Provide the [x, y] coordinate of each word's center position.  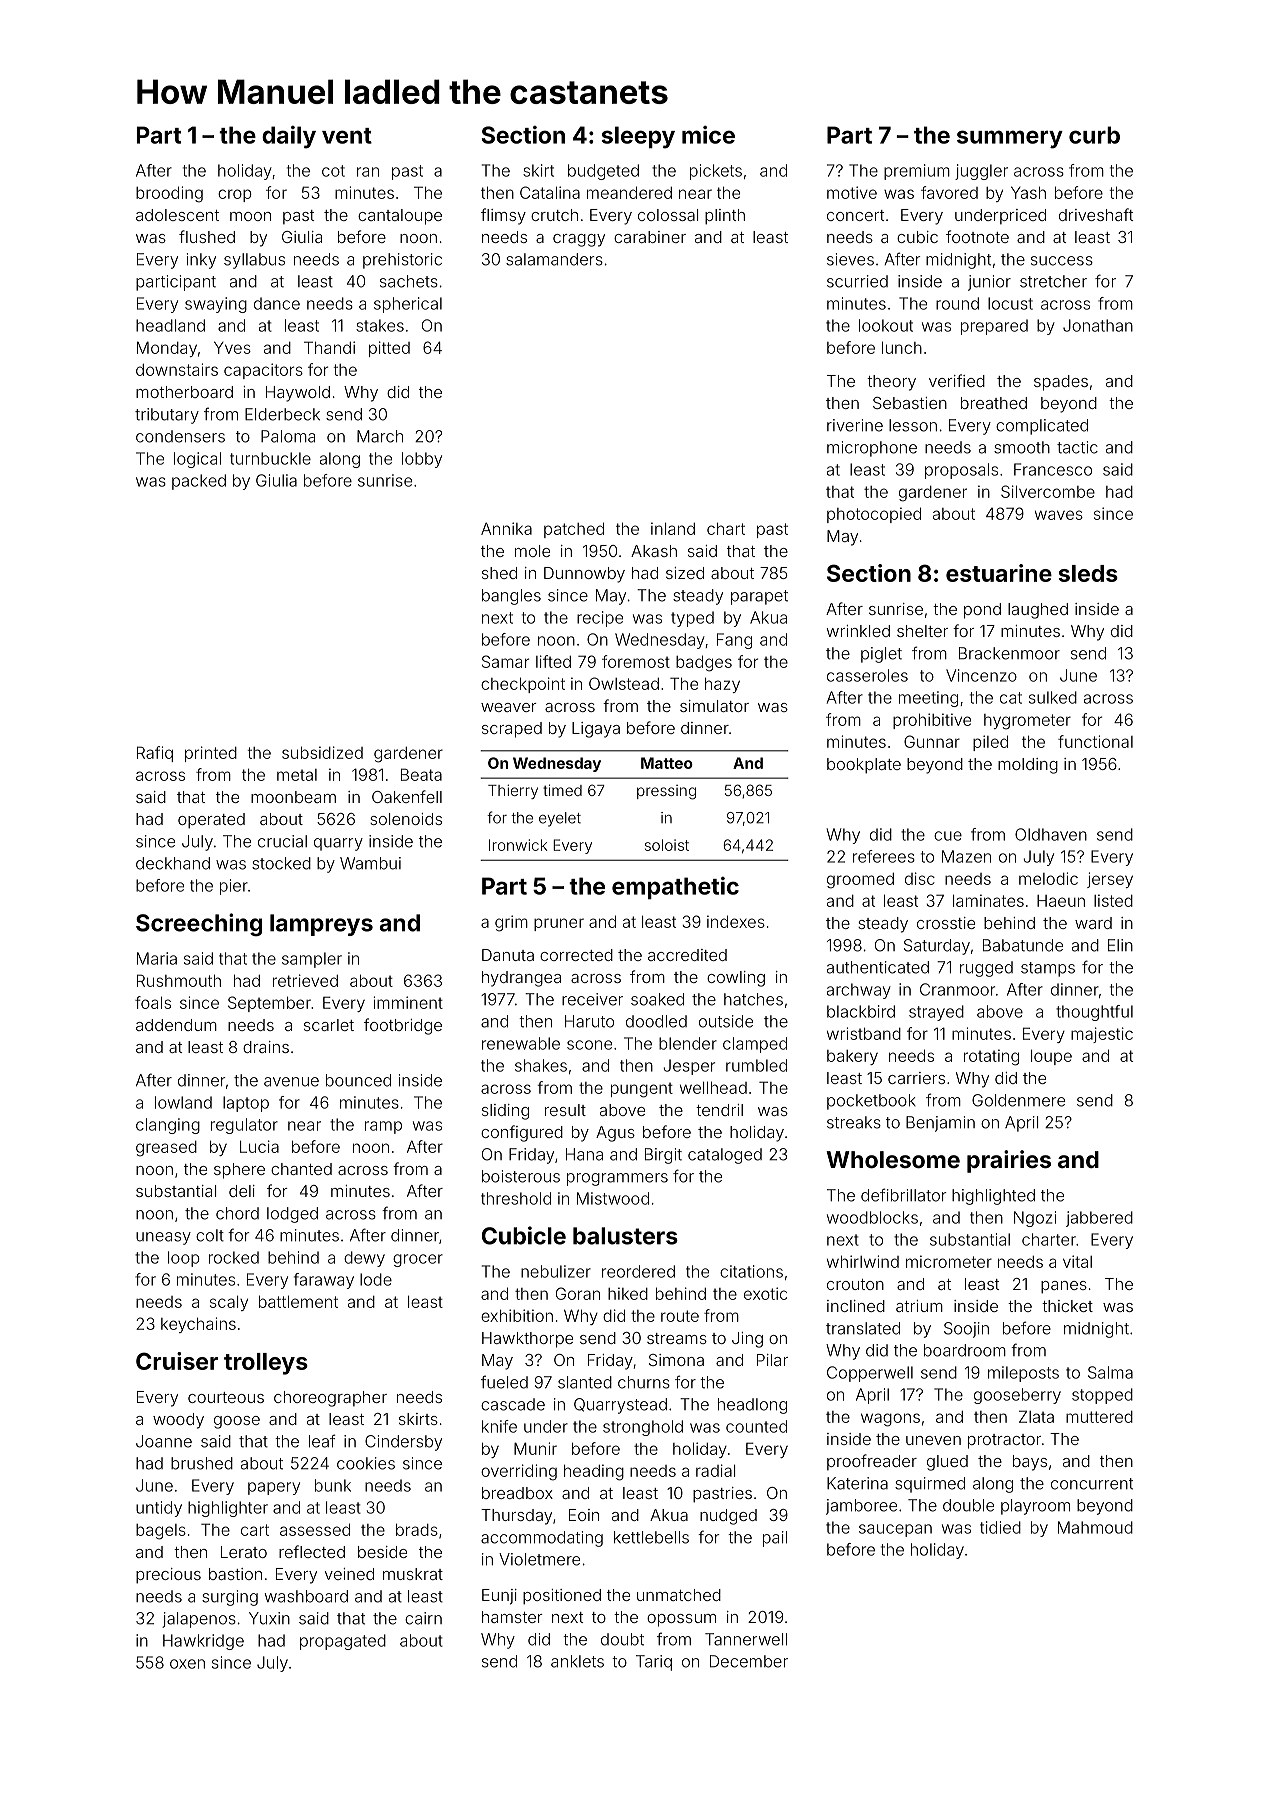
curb [1094, 135]
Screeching [199, 924]
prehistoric [402, 261]
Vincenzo [981, 675]
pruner [559, 924]
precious [168, 1576]
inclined [856, 1306]
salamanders [554, 259]
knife [499, 1426]
